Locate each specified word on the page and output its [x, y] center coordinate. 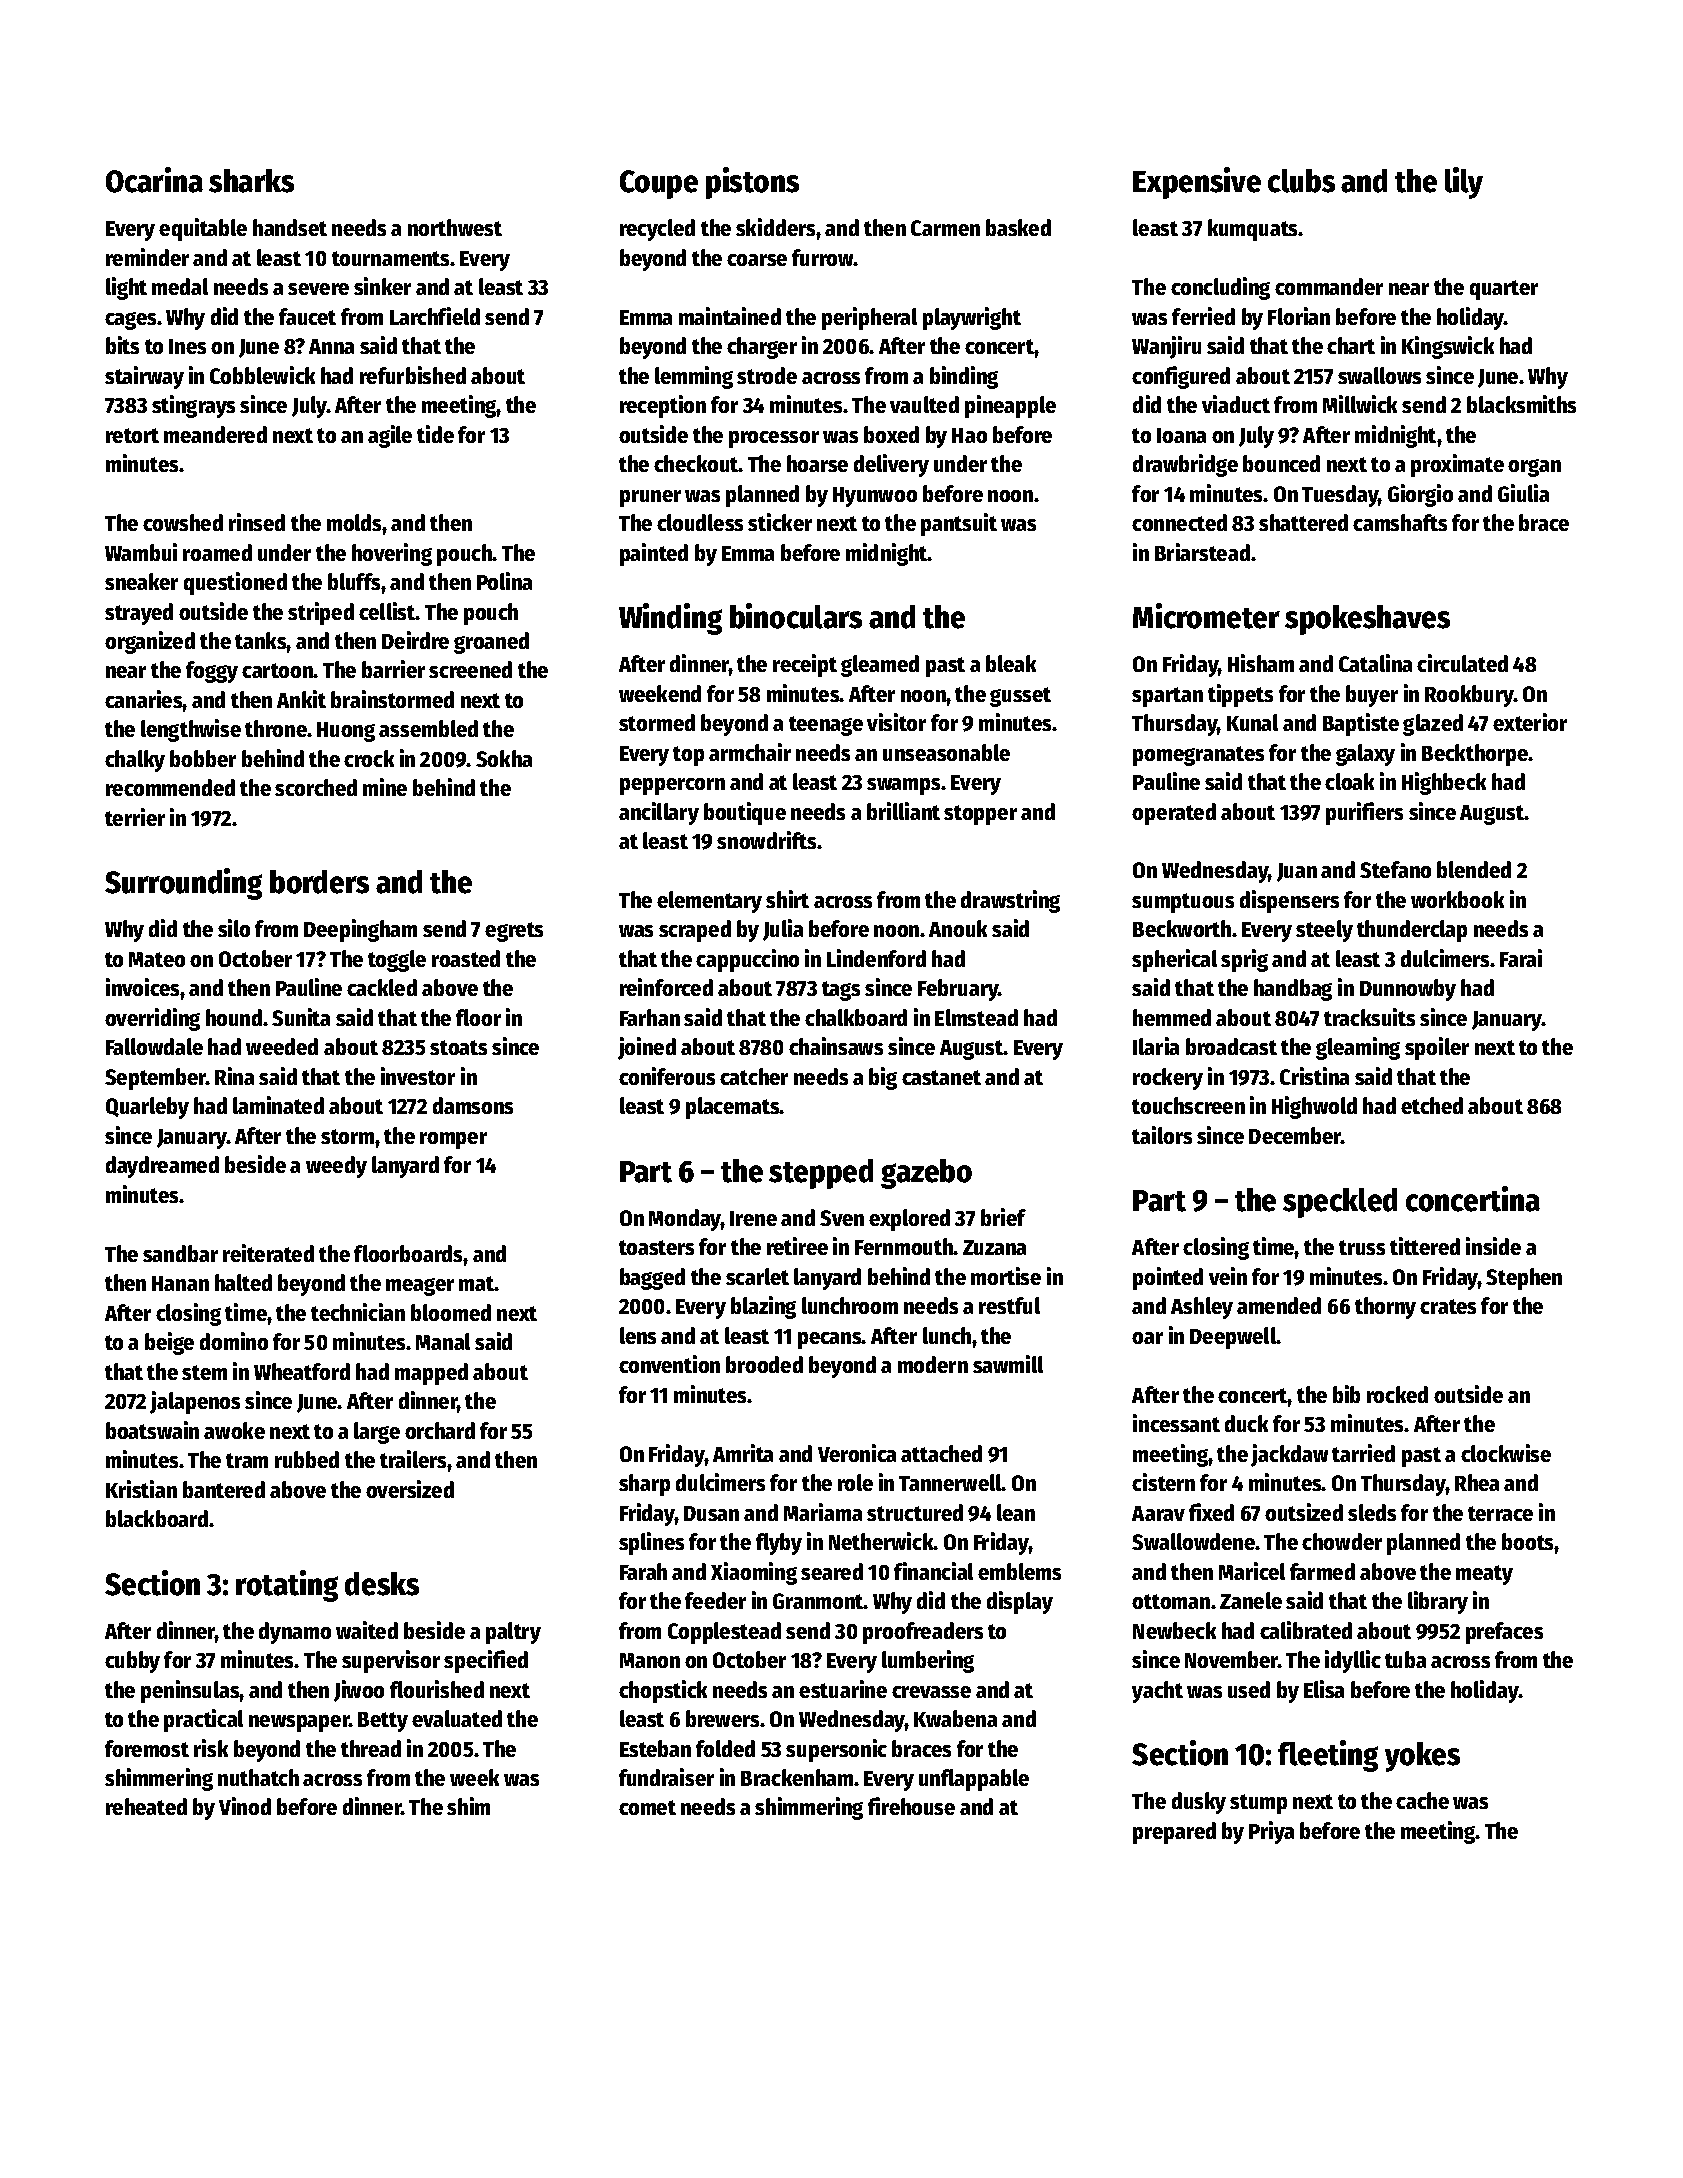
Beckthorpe [1475, 755]
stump [1258, 1804]
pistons [752, 183]
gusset [1020, 697]
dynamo [295, 1633]
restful [1009, 1305]
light [126, 288]
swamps [904, 786]
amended [1279, 1305]
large [377, 1433]
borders [319, 882]
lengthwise [191, 730]
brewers [722, 1718]
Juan [1297, 872]
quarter [1504, 290]
